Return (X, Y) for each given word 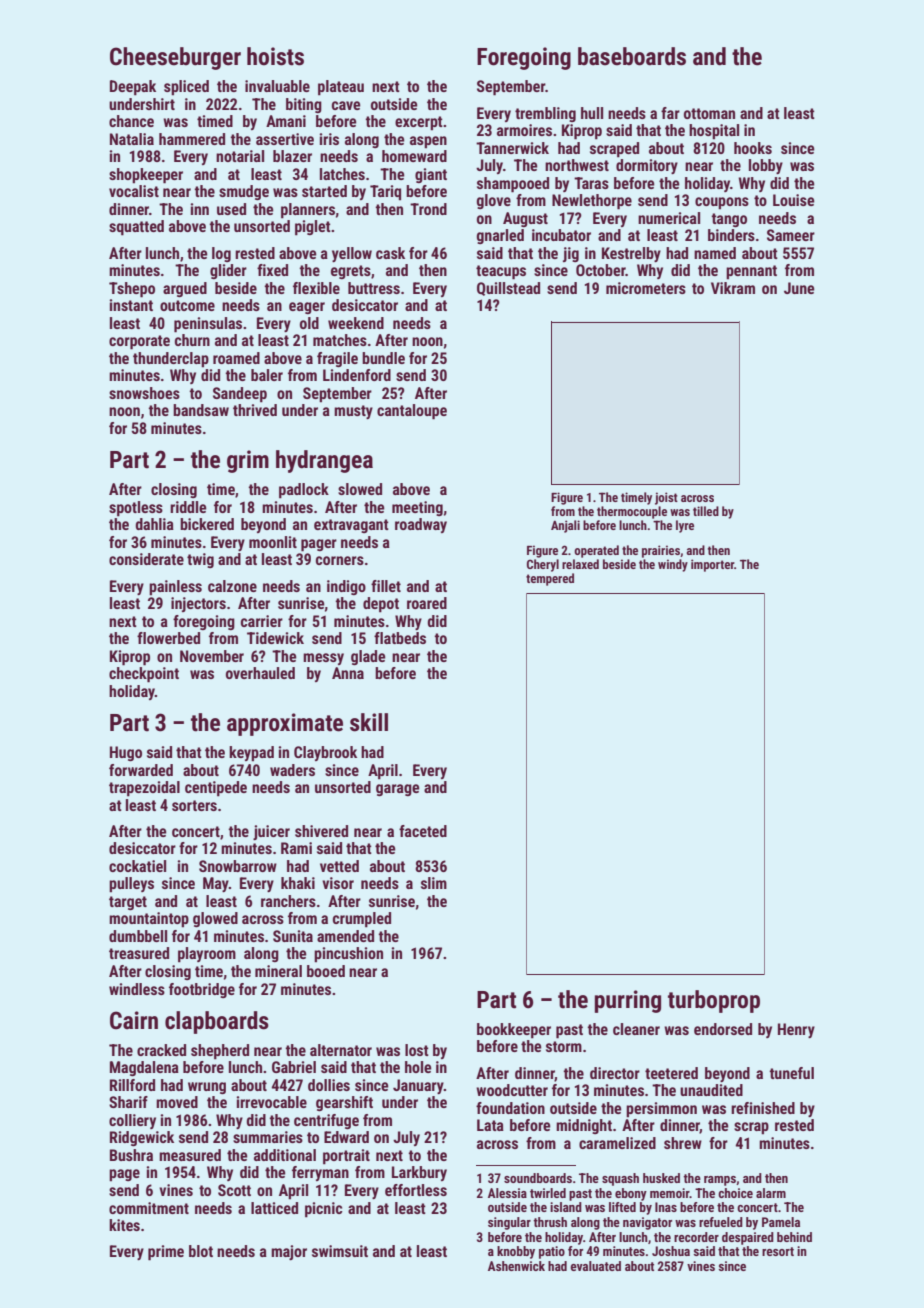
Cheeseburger (175, 58)
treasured (139, 953)
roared (427, 603)
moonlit (273, 542)
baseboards (632, 56)
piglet (313, 228)
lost (417, 1050)
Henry (796, 1030)
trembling (545, 114)
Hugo (126, 753)
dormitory (647, 166)
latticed (274, 1208)
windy (673, 565)
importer (712, 565)
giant (431, 175)
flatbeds (400, 638)
